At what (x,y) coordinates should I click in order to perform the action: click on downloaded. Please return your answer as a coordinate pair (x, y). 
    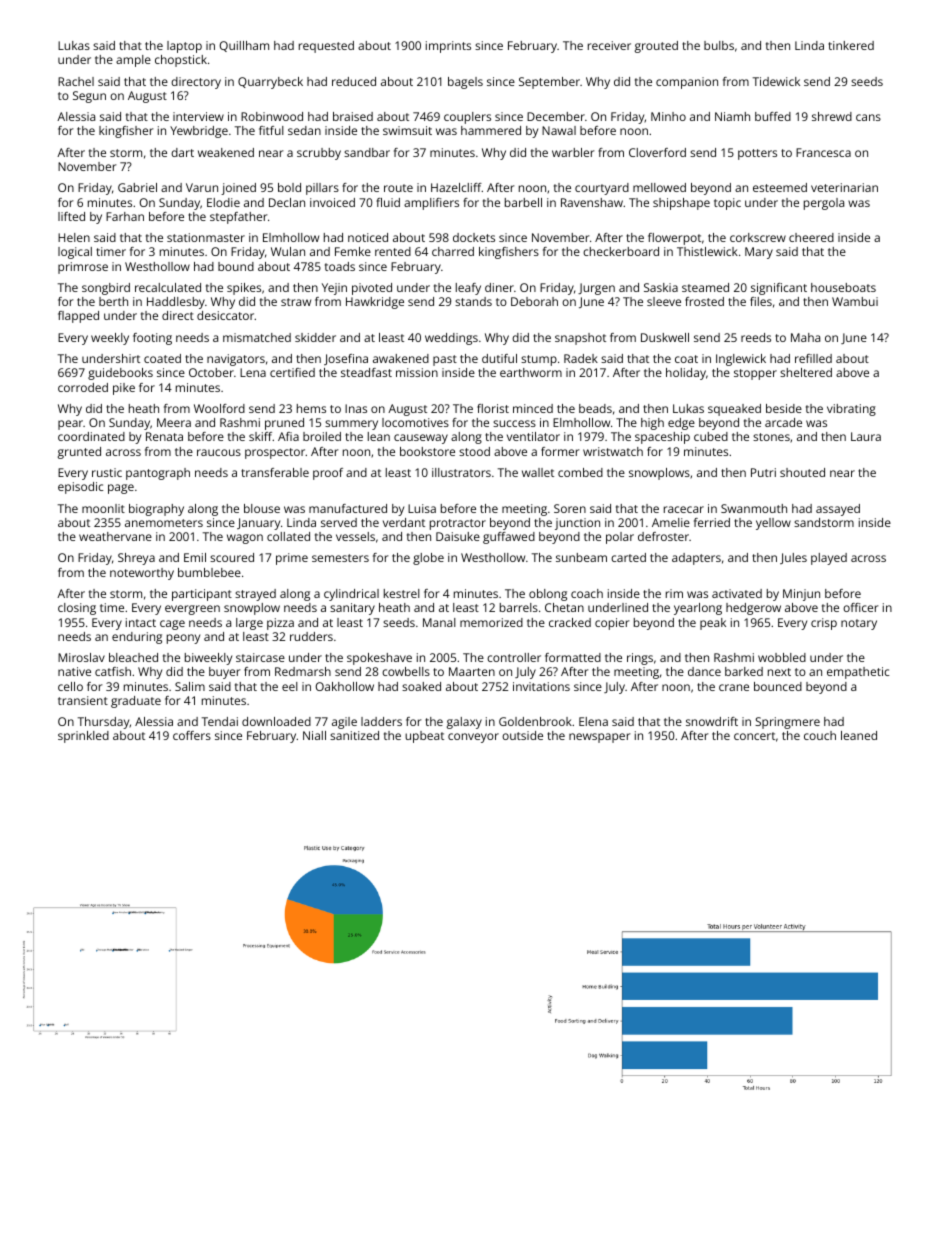
    Looking at the image, I should click on (276, 721).
